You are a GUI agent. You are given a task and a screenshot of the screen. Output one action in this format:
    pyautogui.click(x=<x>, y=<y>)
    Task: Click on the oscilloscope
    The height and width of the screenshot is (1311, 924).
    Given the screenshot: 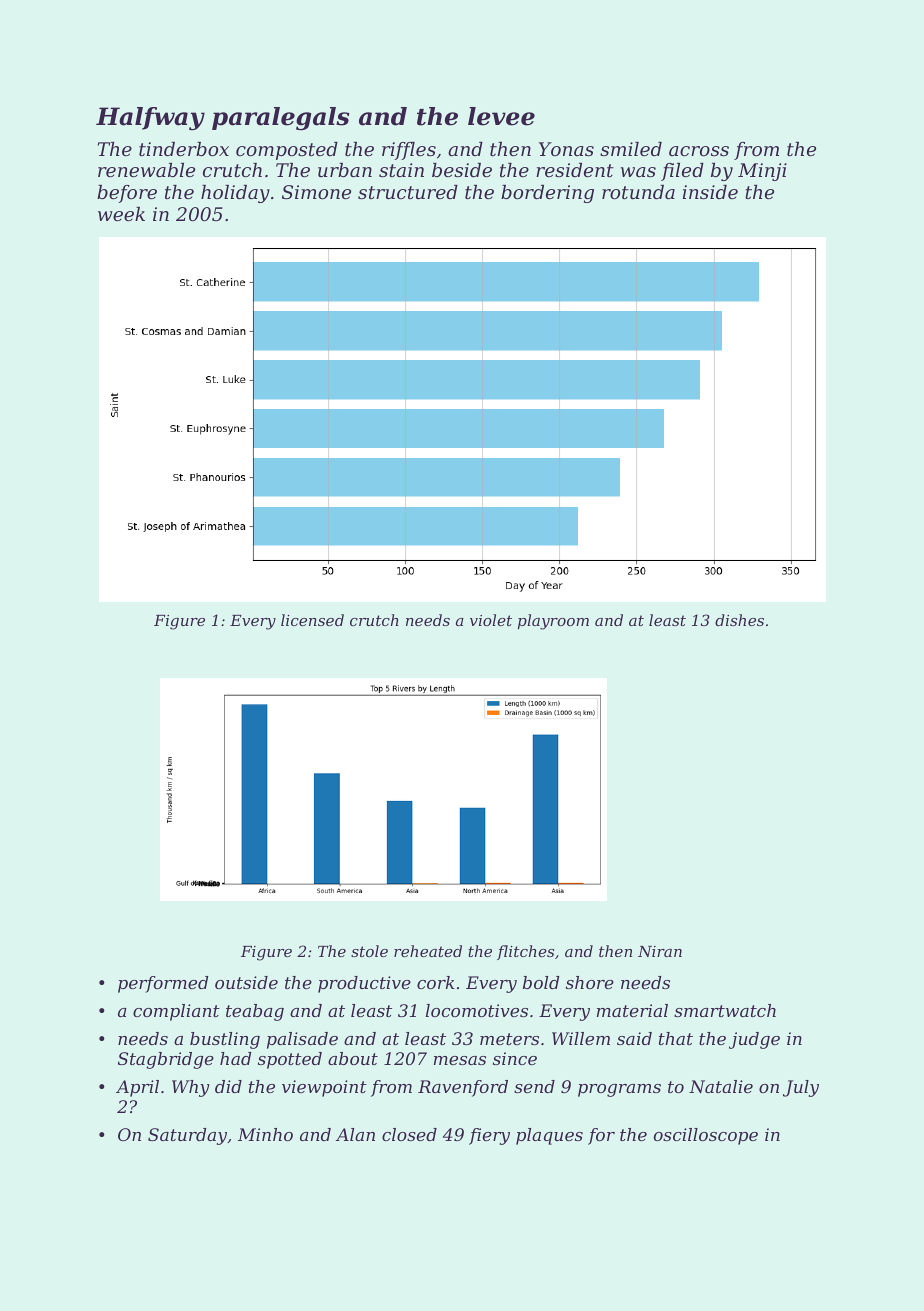 What is the action you would take?
    pyautogui.click(x=706, y=1136)
